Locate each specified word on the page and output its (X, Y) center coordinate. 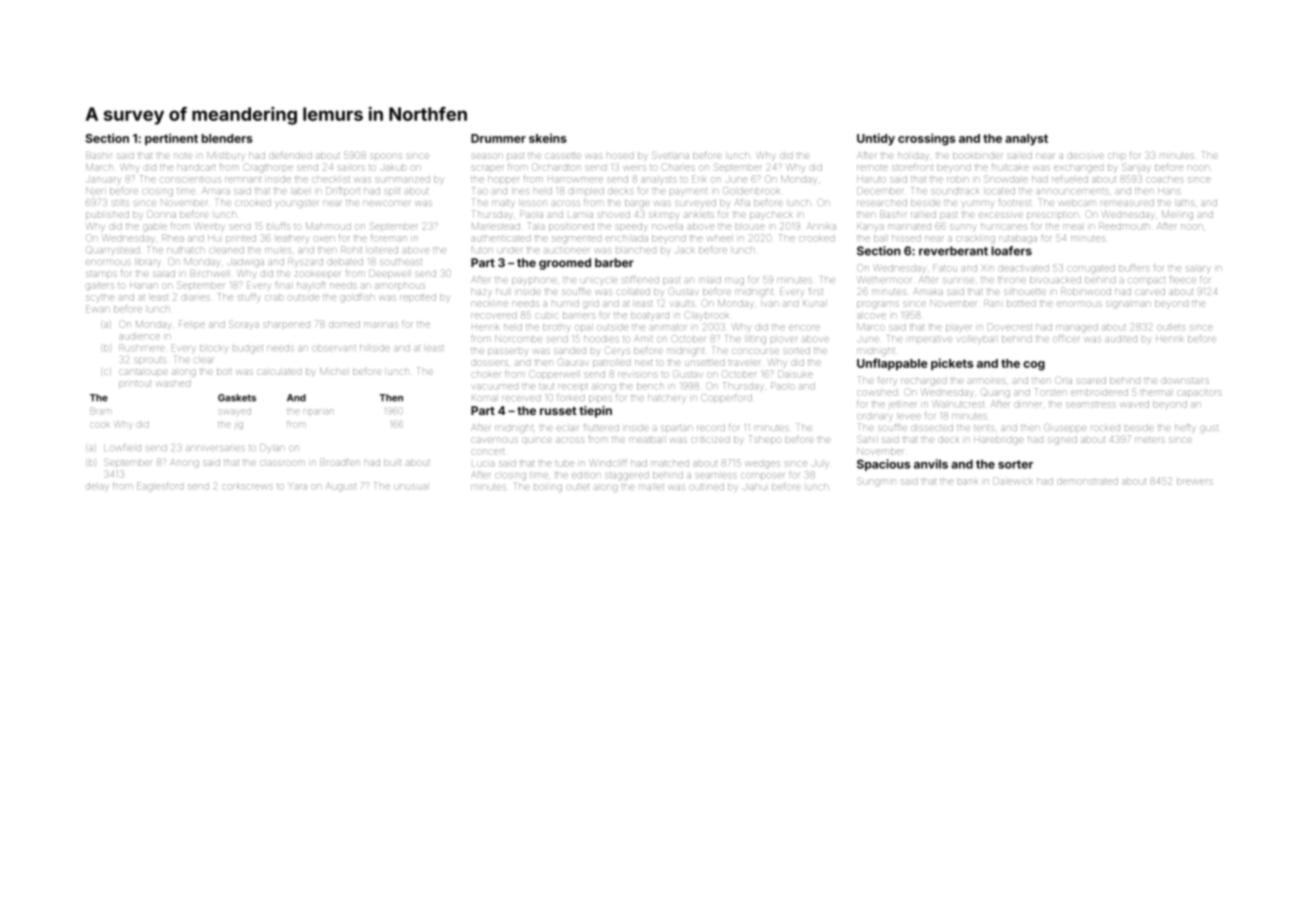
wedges (763, 464)
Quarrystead (113, 250)
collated (633, 292)
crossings (926, 139)
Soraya (244, 325)
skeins (548, 138)
